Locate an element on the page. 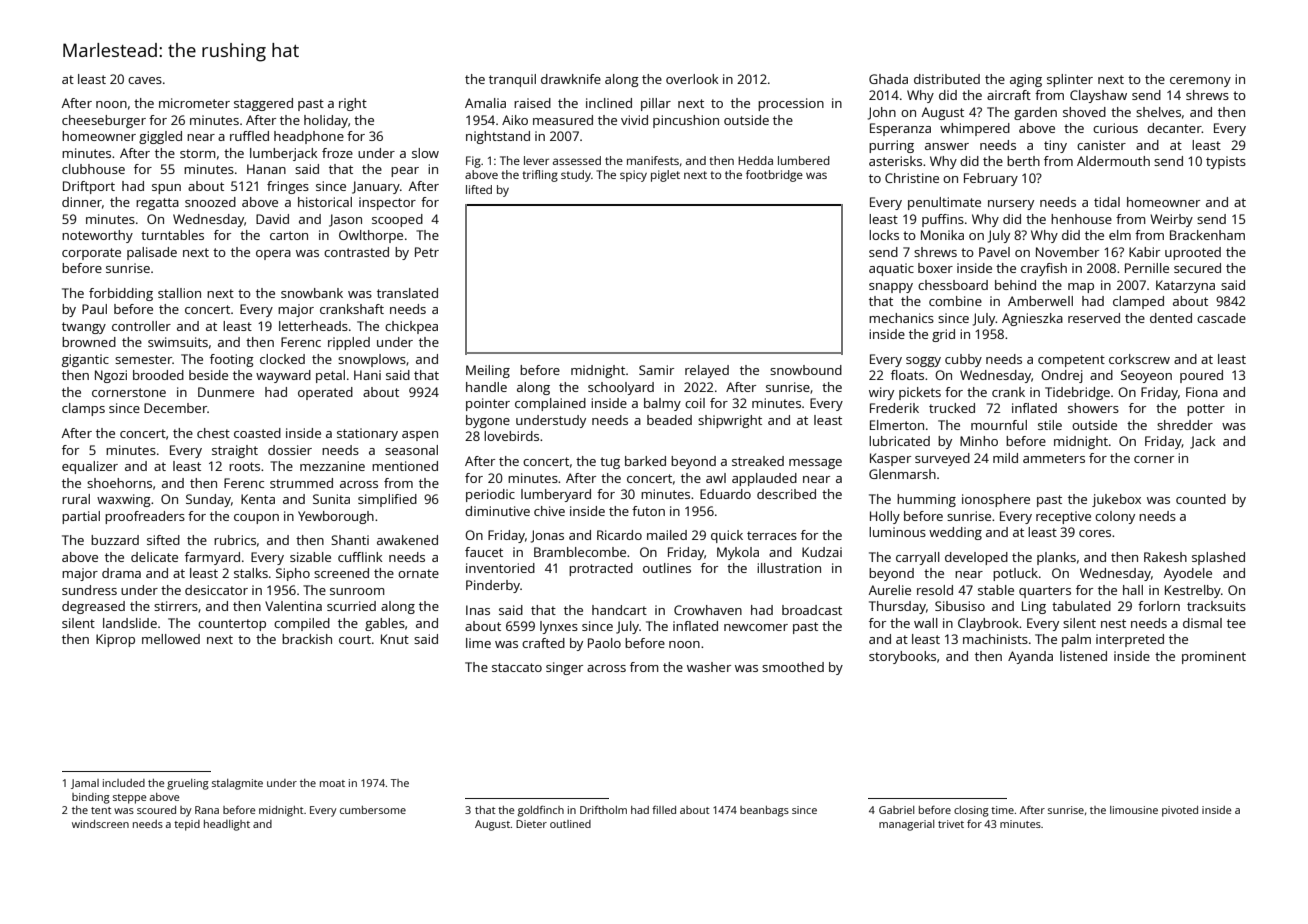 The height and width of the image is (924, 1308). staggered is located at coordinates (263, 104).
